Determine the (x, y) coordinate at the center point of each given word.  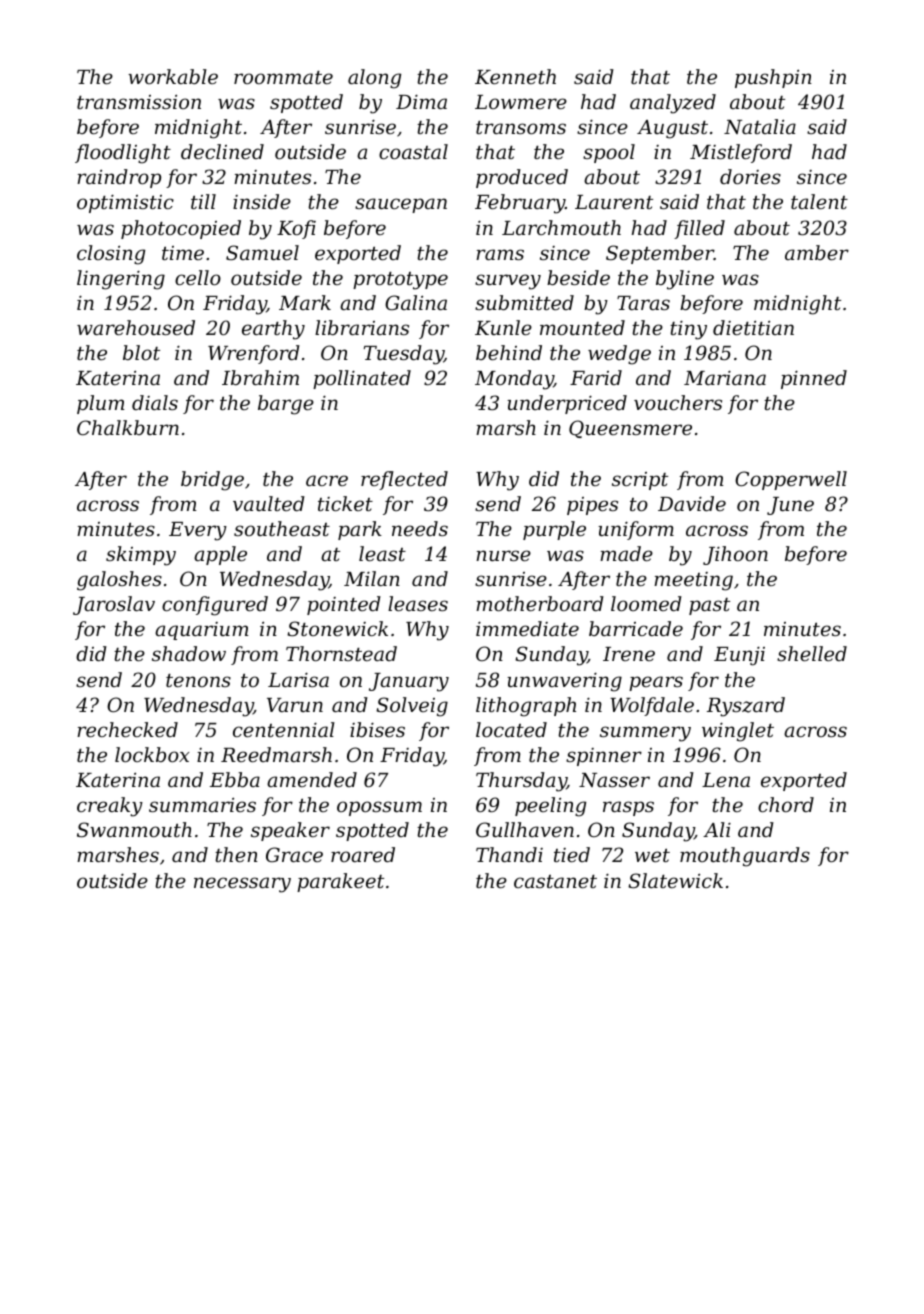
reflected (404, 480)
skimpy (141, 556)
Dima (421, 101)
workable (173, 76)
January (409, 682)
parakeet (340, 882)
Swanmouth (134, 829)
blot (141, 352)
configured (215, 606)
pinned (814, 379)
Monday (514, 380)
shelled (812, 653)
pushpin (773, 78)
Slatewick (675, 880)
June (790, 506)
